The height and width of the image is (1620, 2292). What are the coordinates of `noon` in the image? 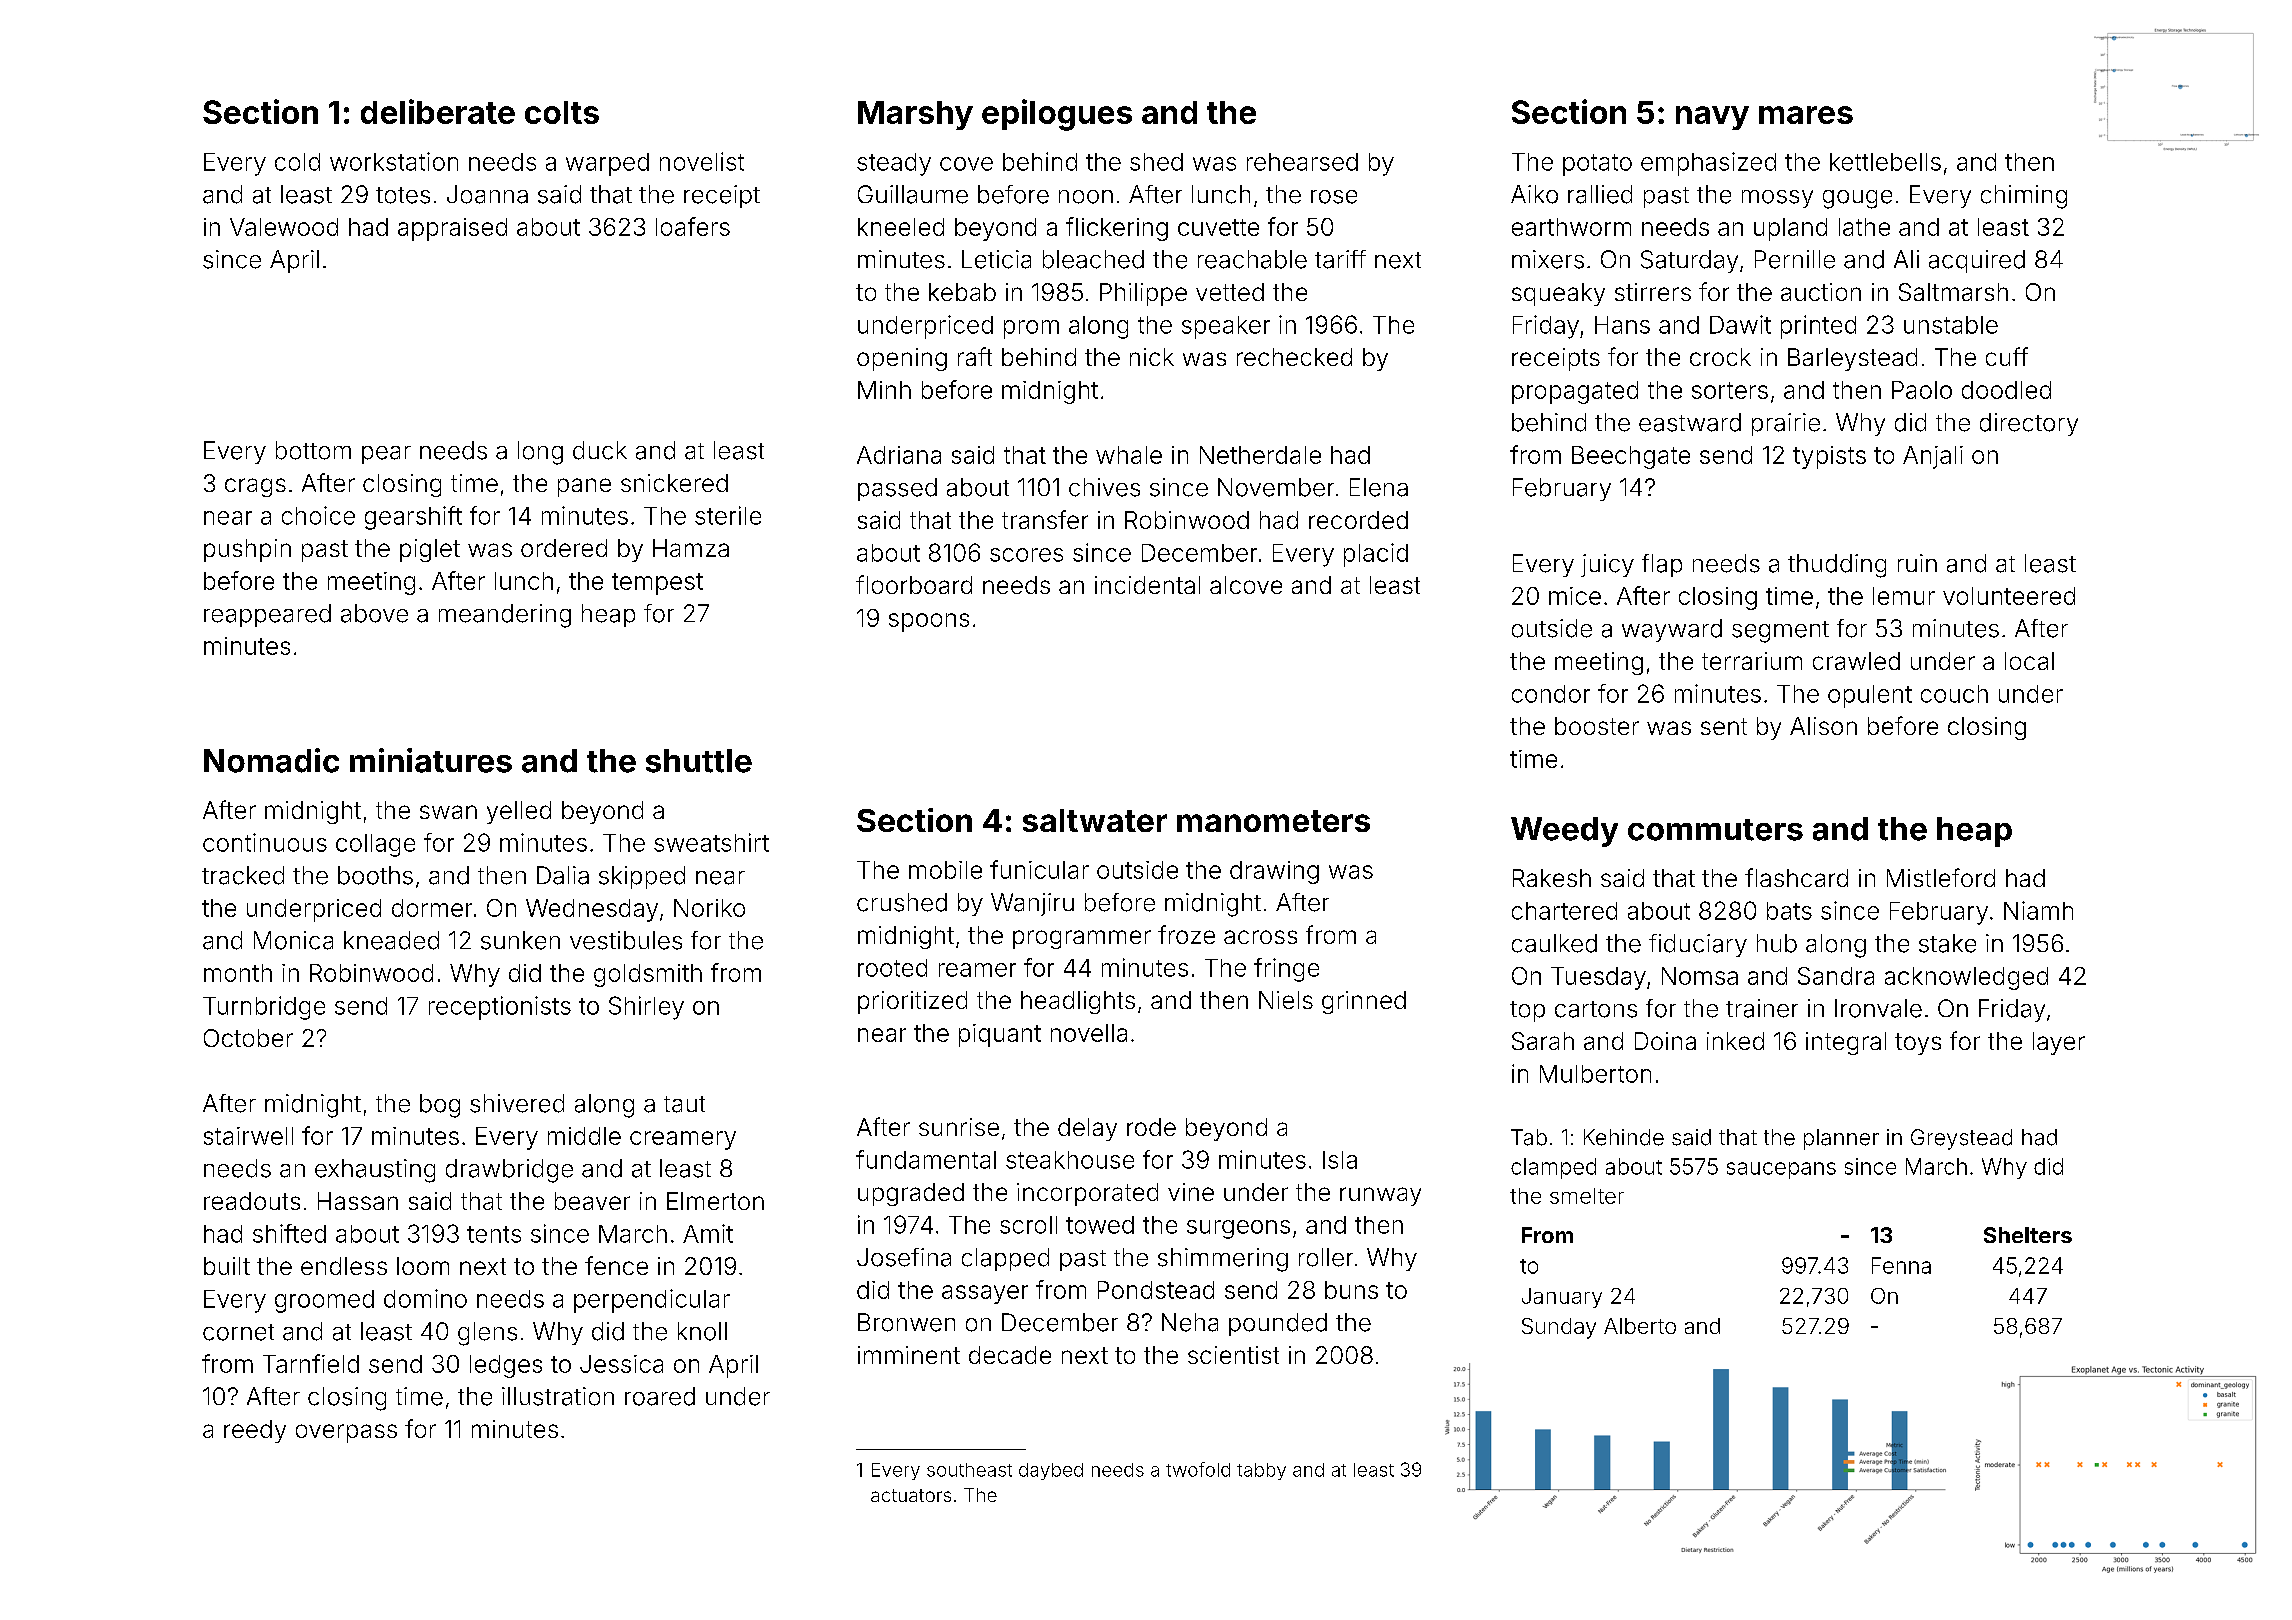 It's located at (1086, 197).
